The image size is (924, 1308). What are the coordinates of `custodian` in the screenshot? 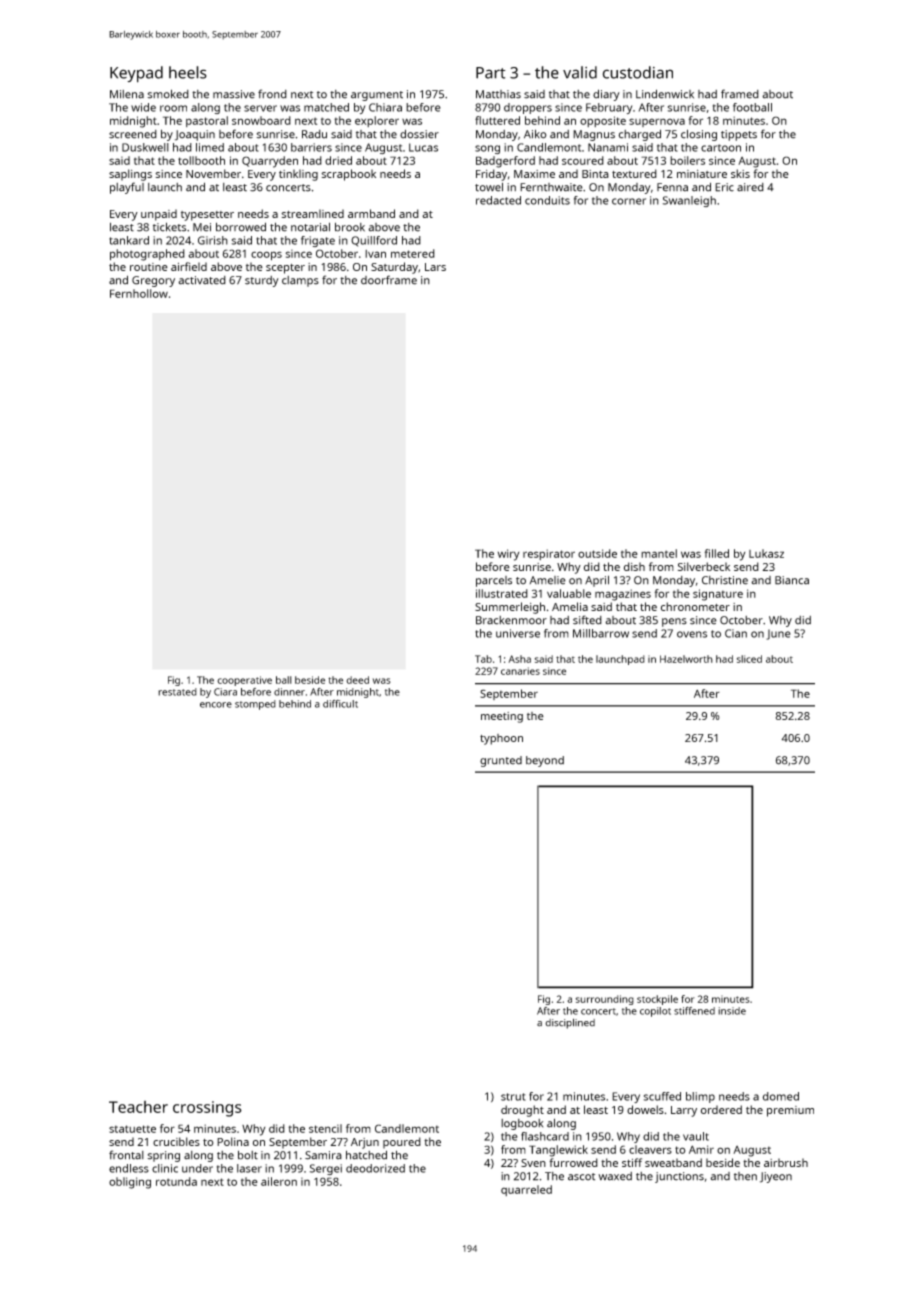 It's located at (638, 72).
